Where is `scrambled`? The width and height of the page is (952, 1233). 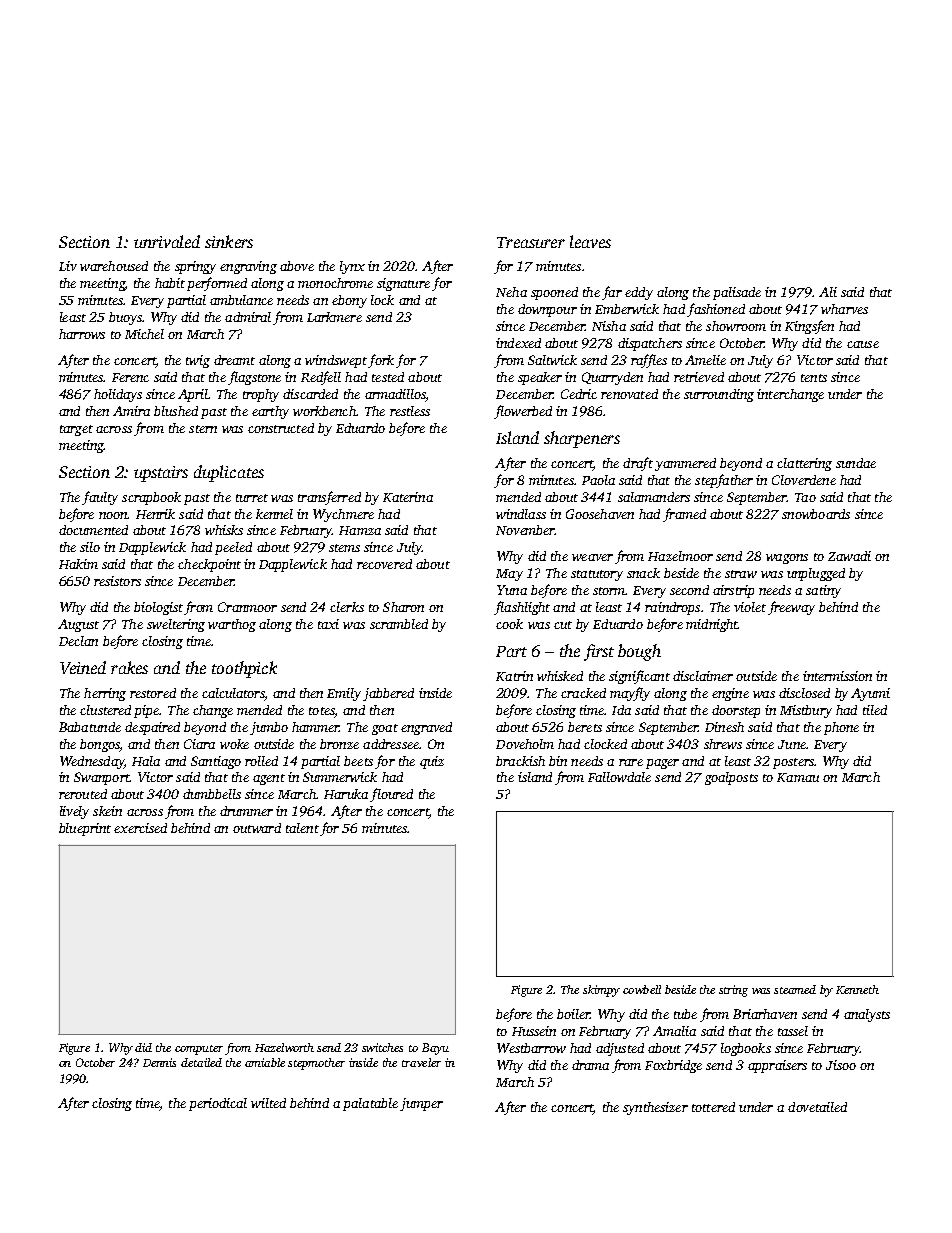
scrambled is located at coordinates (399, 624).
